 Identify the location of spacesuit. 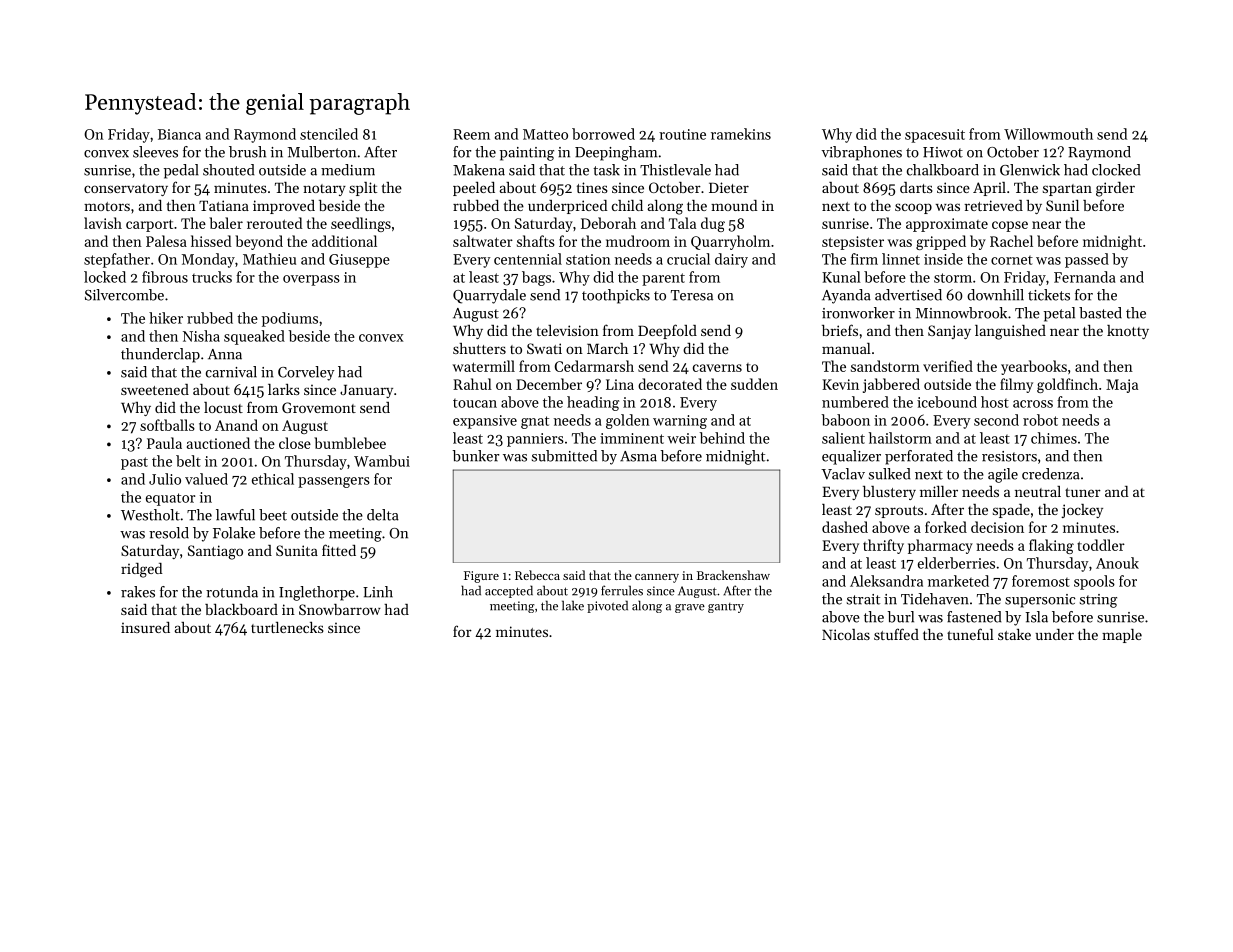
(935, 136).
